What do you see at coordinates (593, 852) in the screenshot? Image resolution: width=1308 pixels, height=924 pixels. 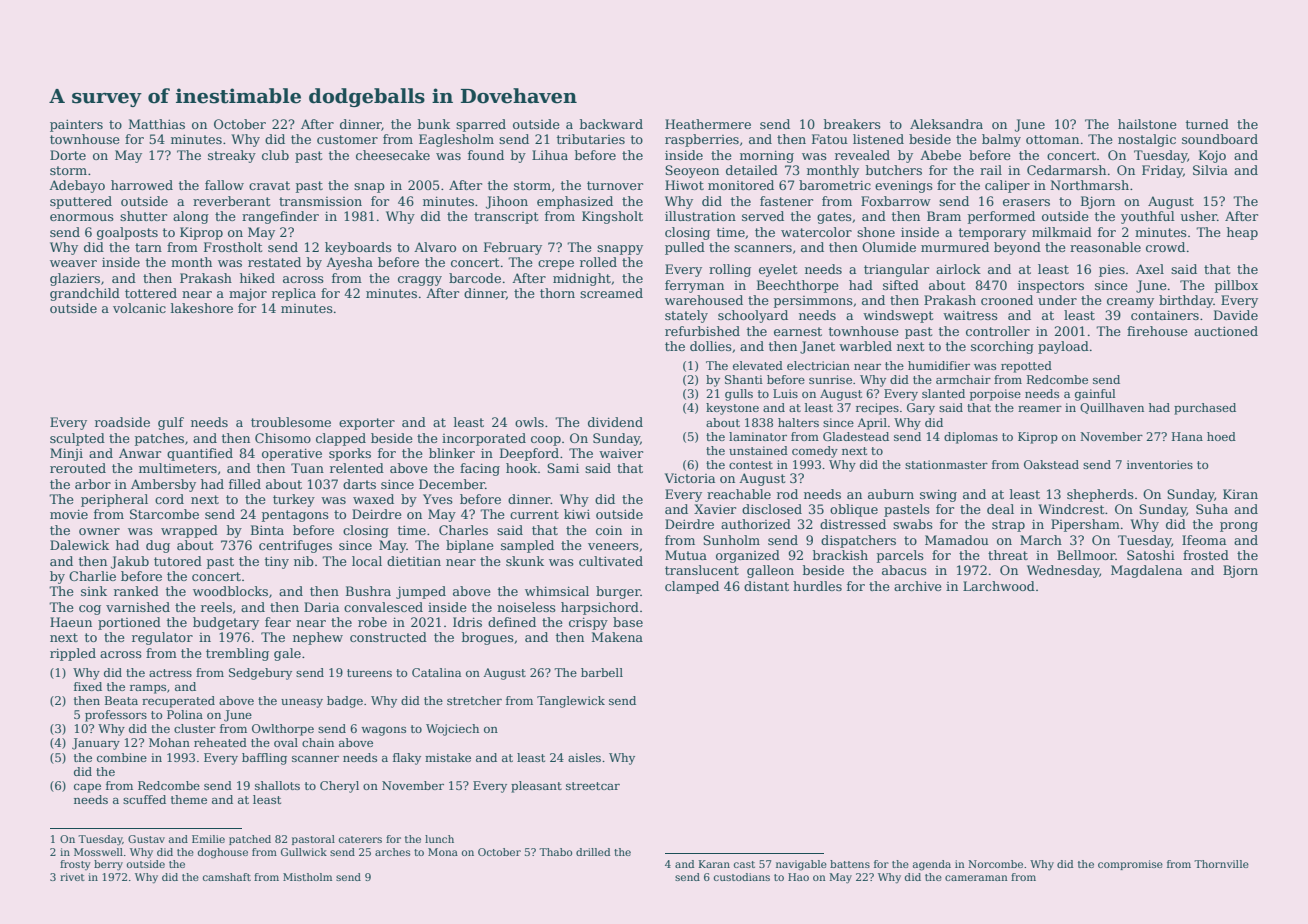 I see `drilled` at bounding box center [593, 852].
